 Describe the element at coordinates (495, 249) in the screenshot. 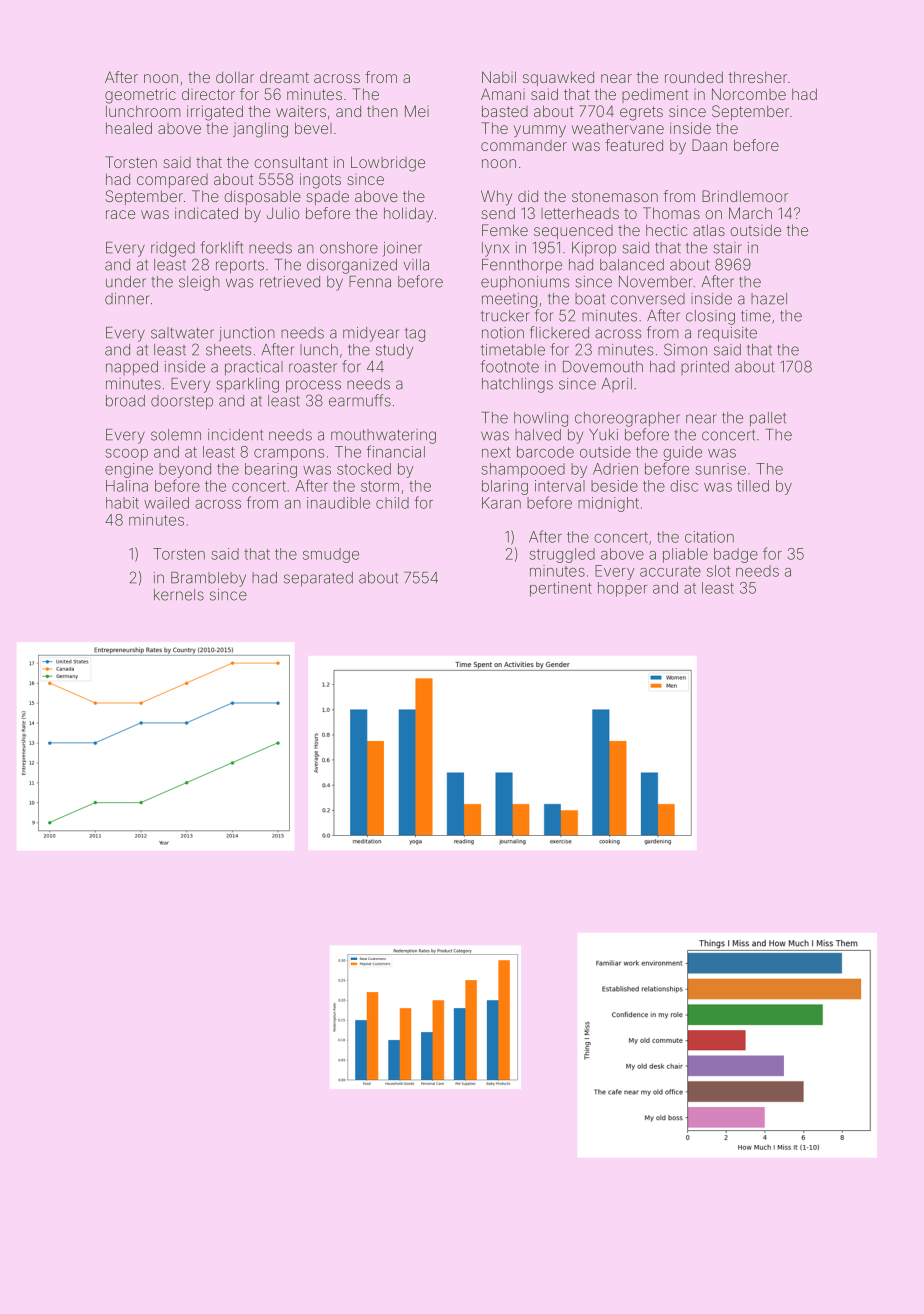

I see `lynx` at that location.
